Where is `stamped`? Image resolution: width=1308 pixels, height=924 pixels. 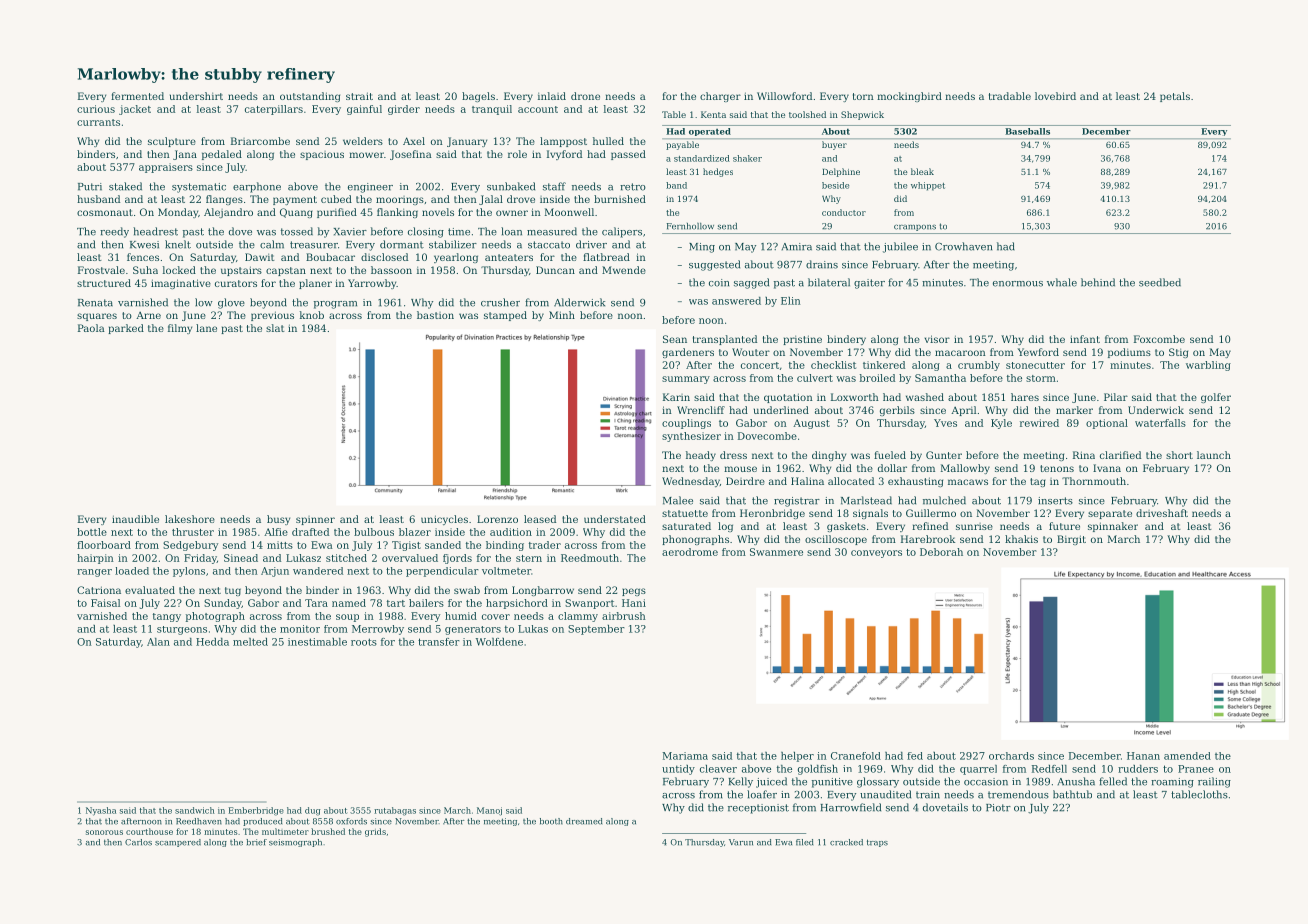 stamped is located at coordinates (505, 316).
